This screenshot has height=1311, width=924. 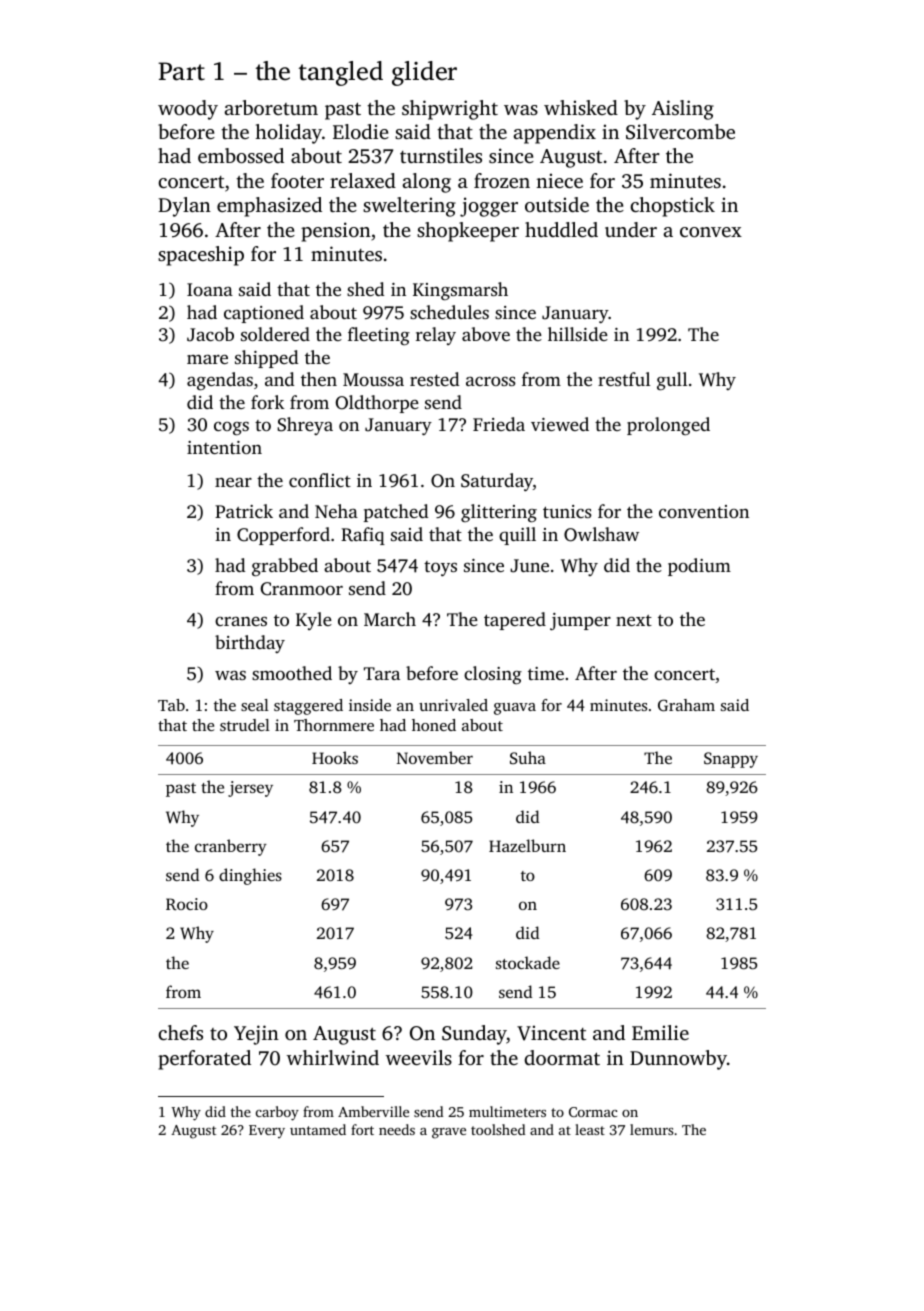 What do you see at coordinates (731, 760) in the screenshot?
I see `Snappy` at bounding box center [731, 760].
